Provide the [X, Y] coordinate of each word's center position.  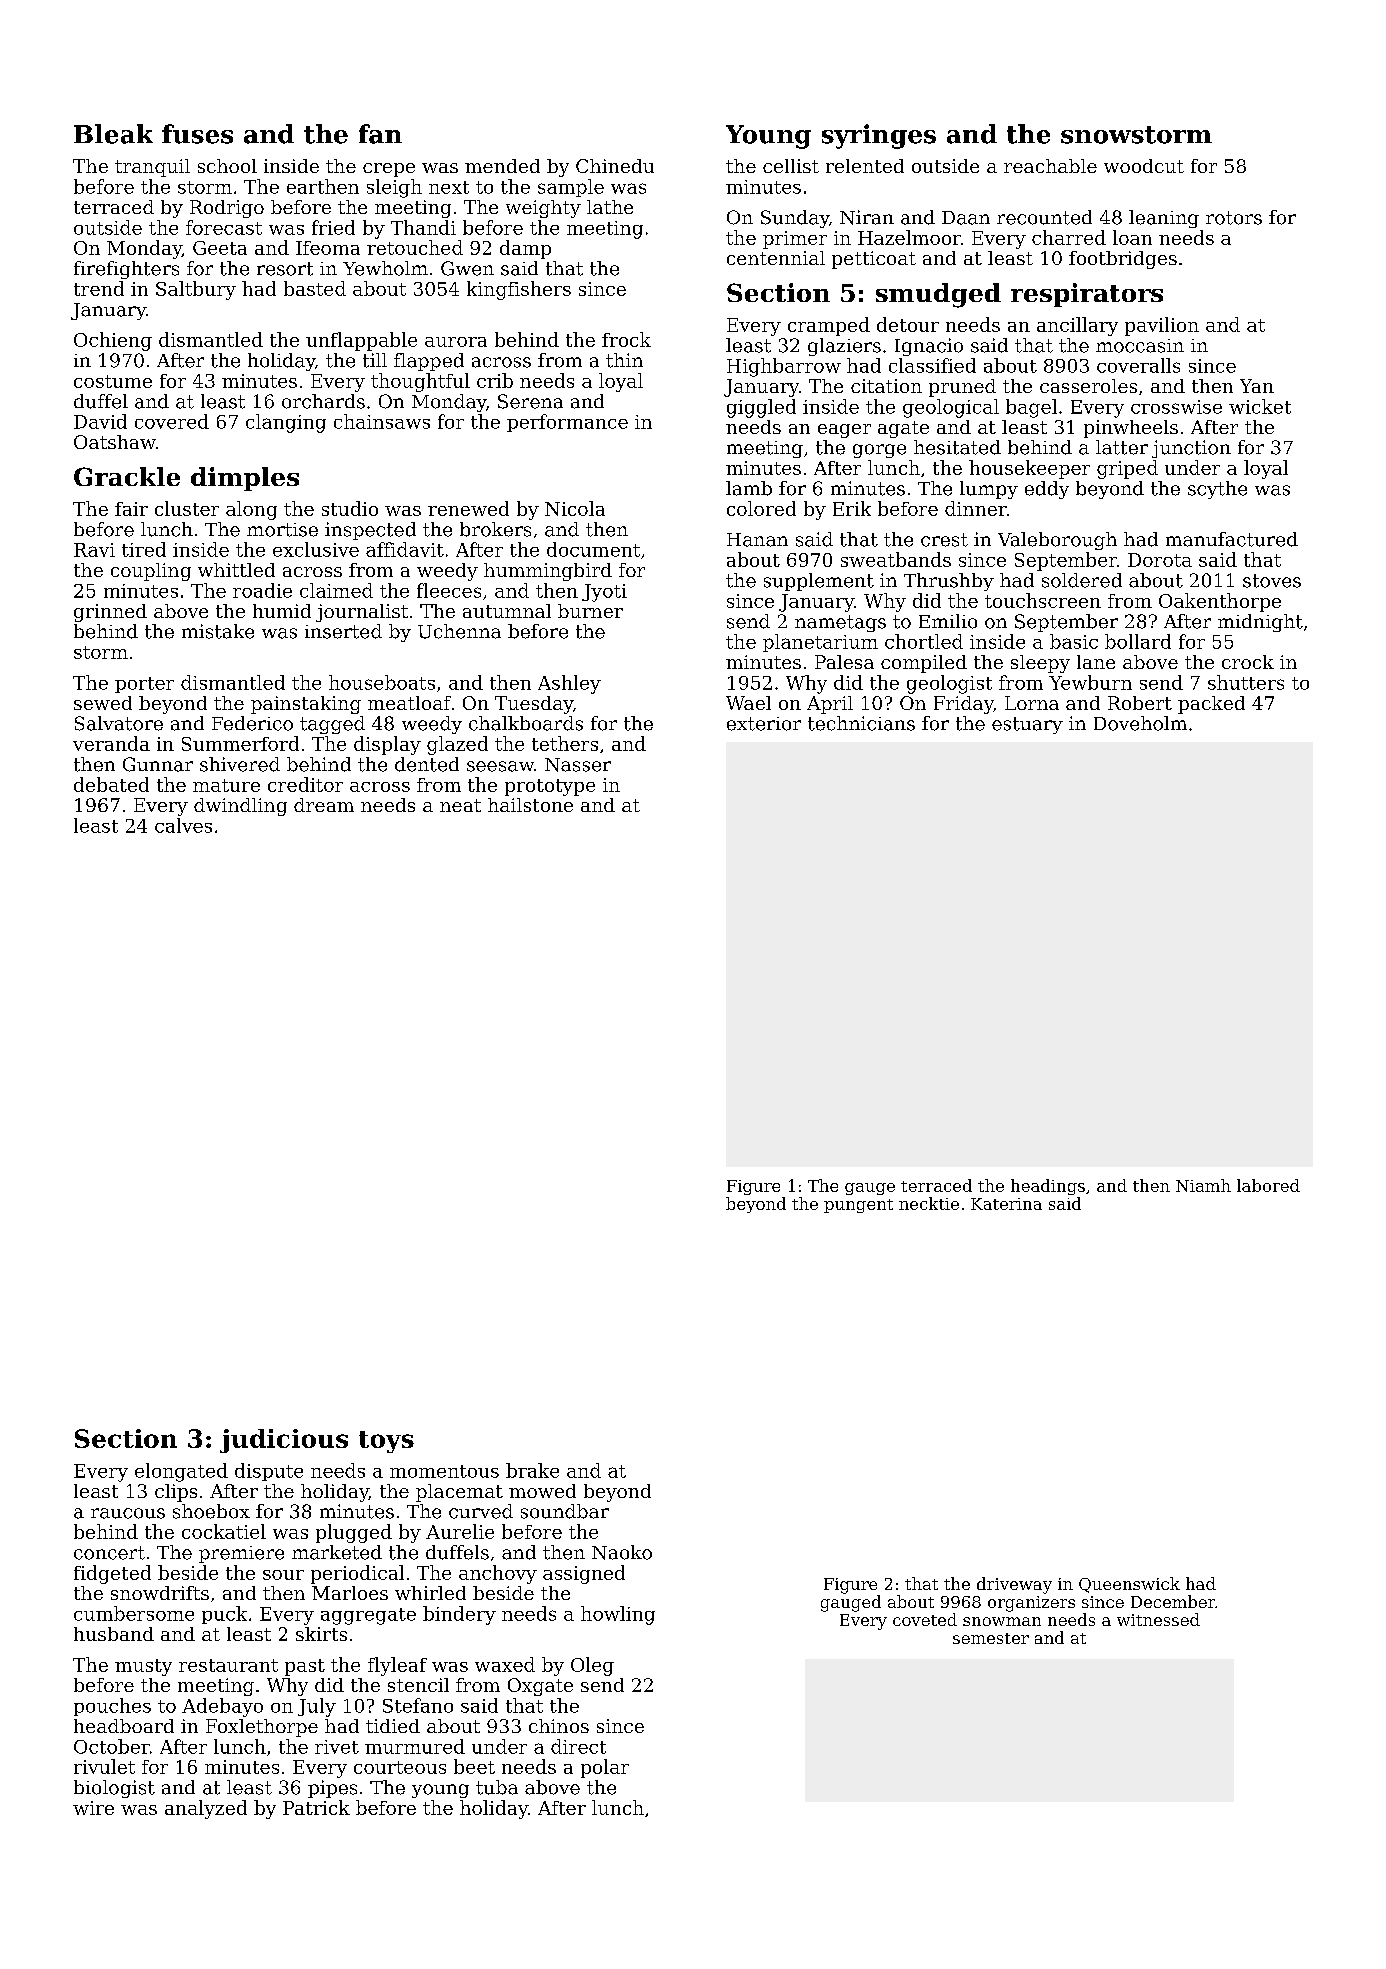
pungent [858, 1206]
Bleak [113, 134]
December [1173, 1601]
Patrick [316, 1807]
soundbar [565, 1511]
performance [567, 423]
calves [183, 825]
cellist [791, 166]
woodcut [1144, 166]
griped [1127, 469]
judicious [284, 1441]
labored [1268, 1185]
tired [144, 549]
